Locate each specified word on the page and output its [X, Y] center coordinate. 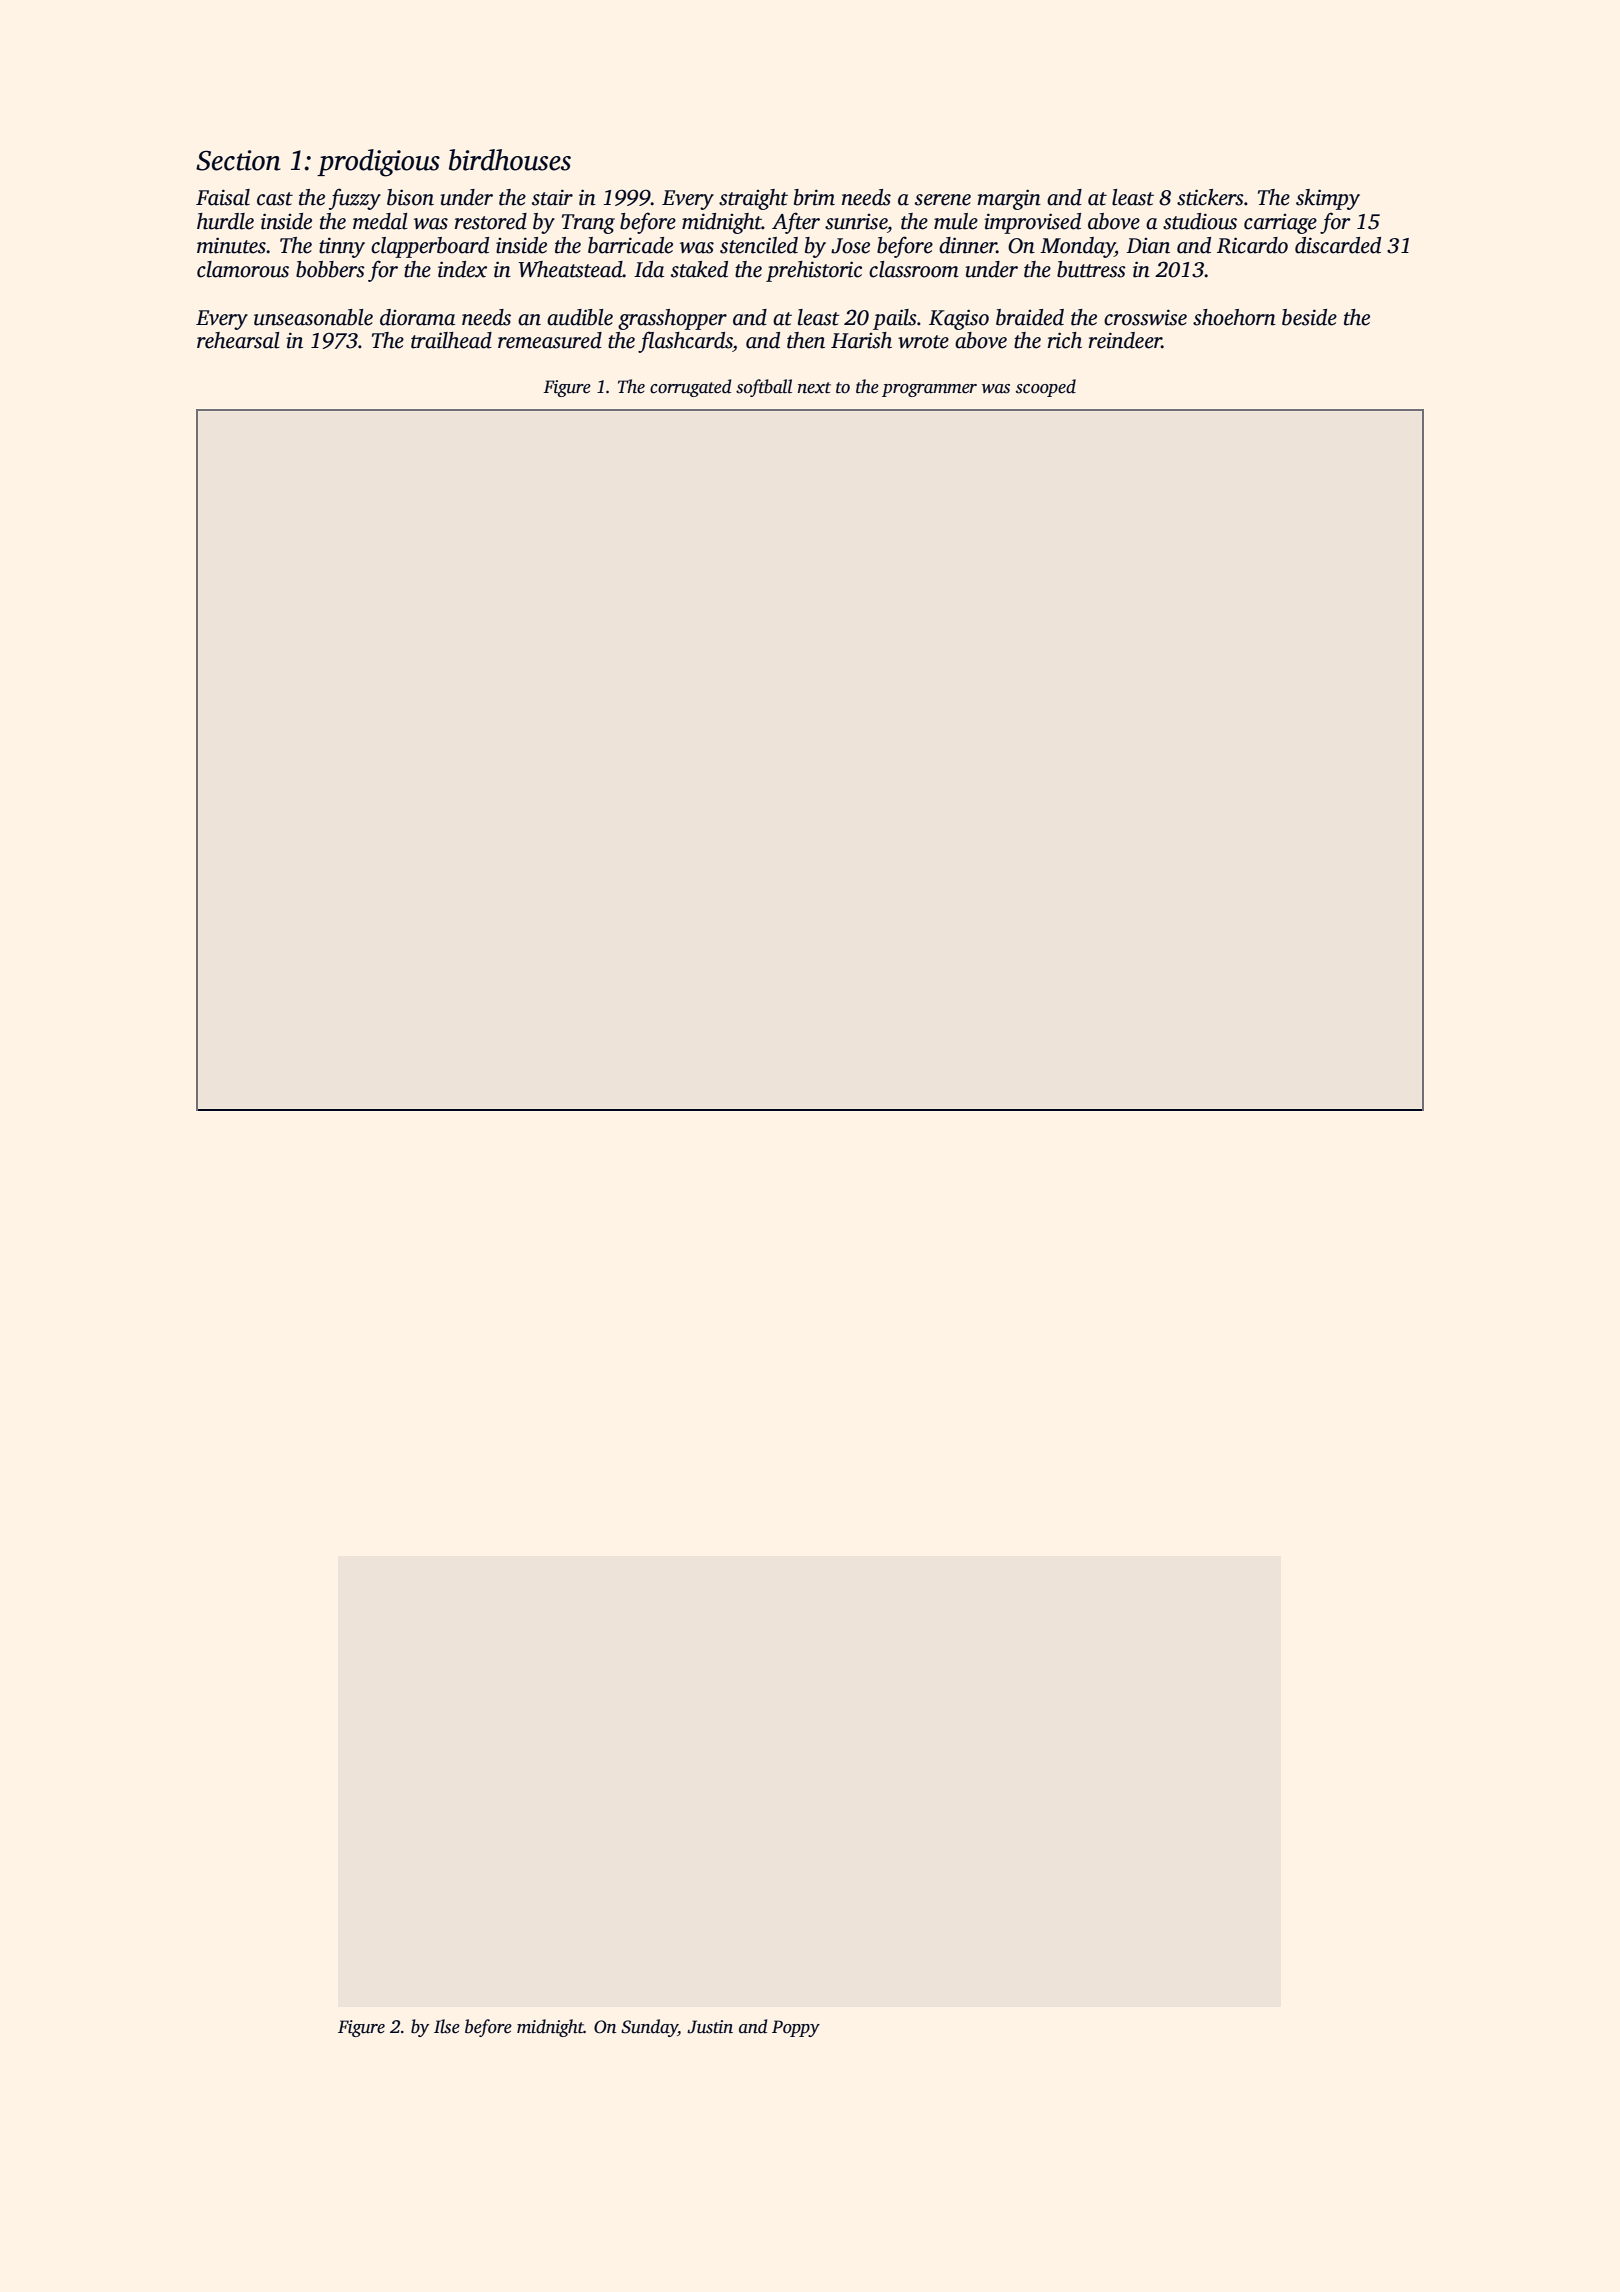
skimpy [1328, 199]
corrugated [690, 388]
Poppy [796, 2028]
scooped [1046, 388]
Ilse [447, 2026]
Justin [710, 2027]
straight [753, 199]
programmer [929, 390]
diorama [417, 317]
